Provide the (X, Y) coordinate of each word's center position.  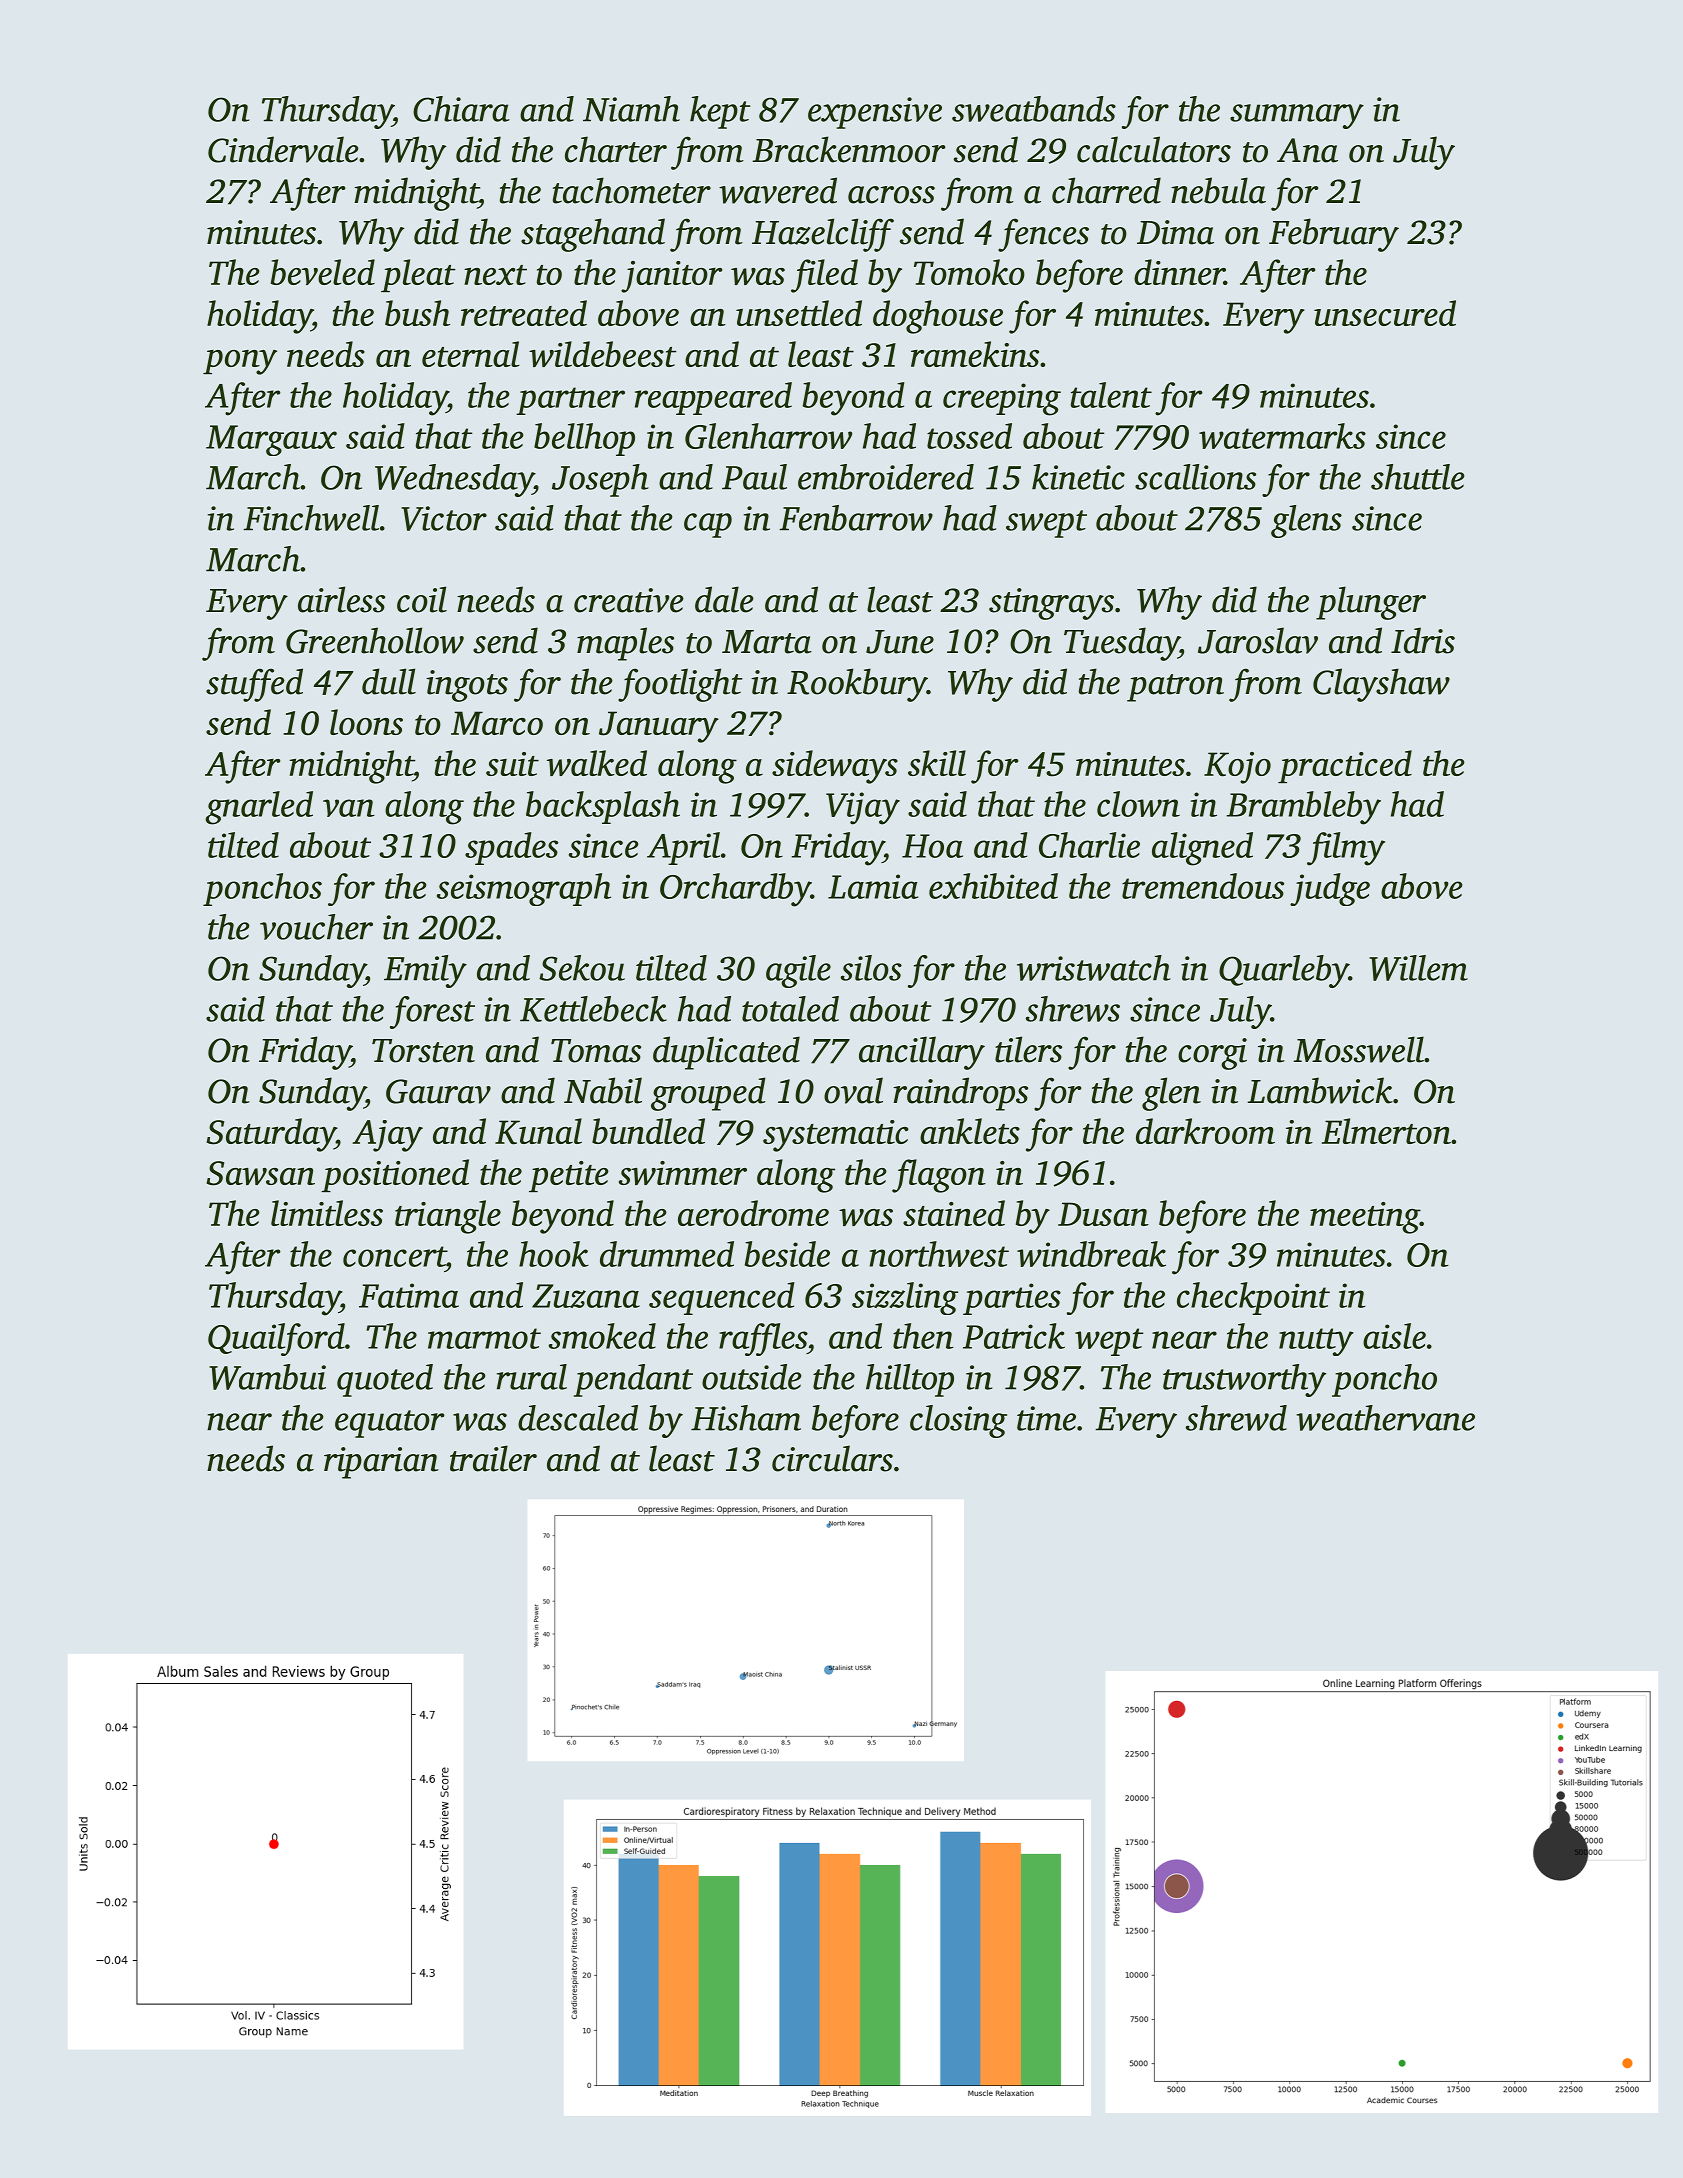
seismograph (524, 889)
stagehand (593, 235)
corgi (1212, 1054)
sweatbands (1034, 109)
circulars (832, 1458)
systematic (836, 1136)
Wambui (267, 1377)
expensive (875, 113)
